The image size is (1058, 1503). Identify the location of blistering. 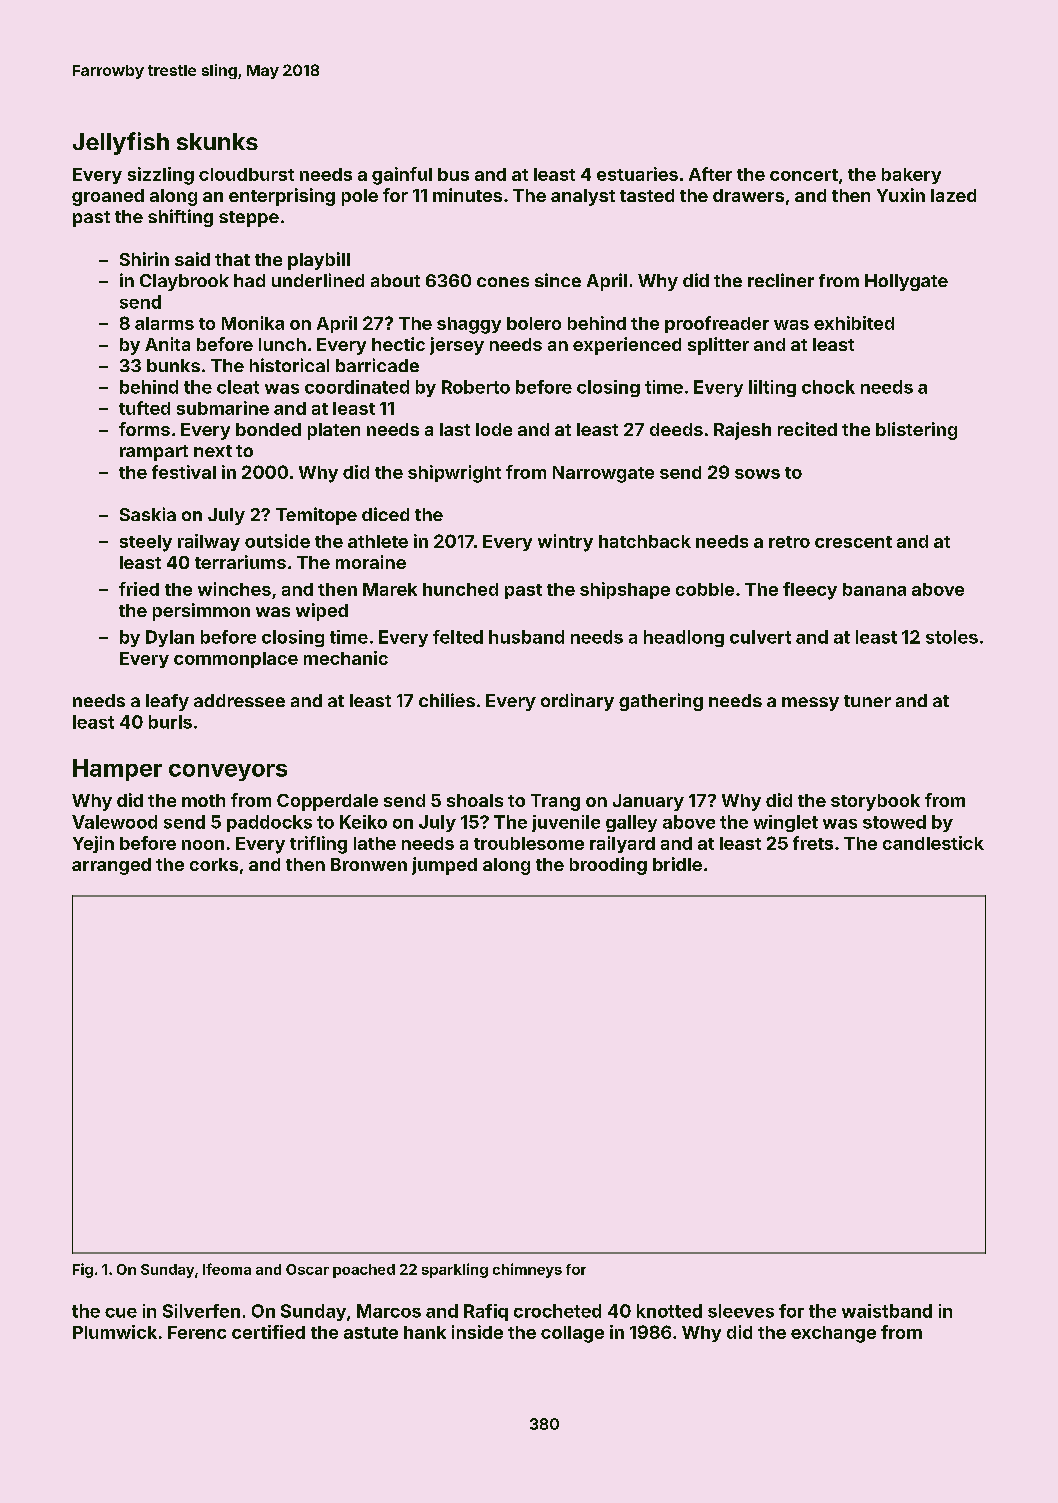
(916, 431).
